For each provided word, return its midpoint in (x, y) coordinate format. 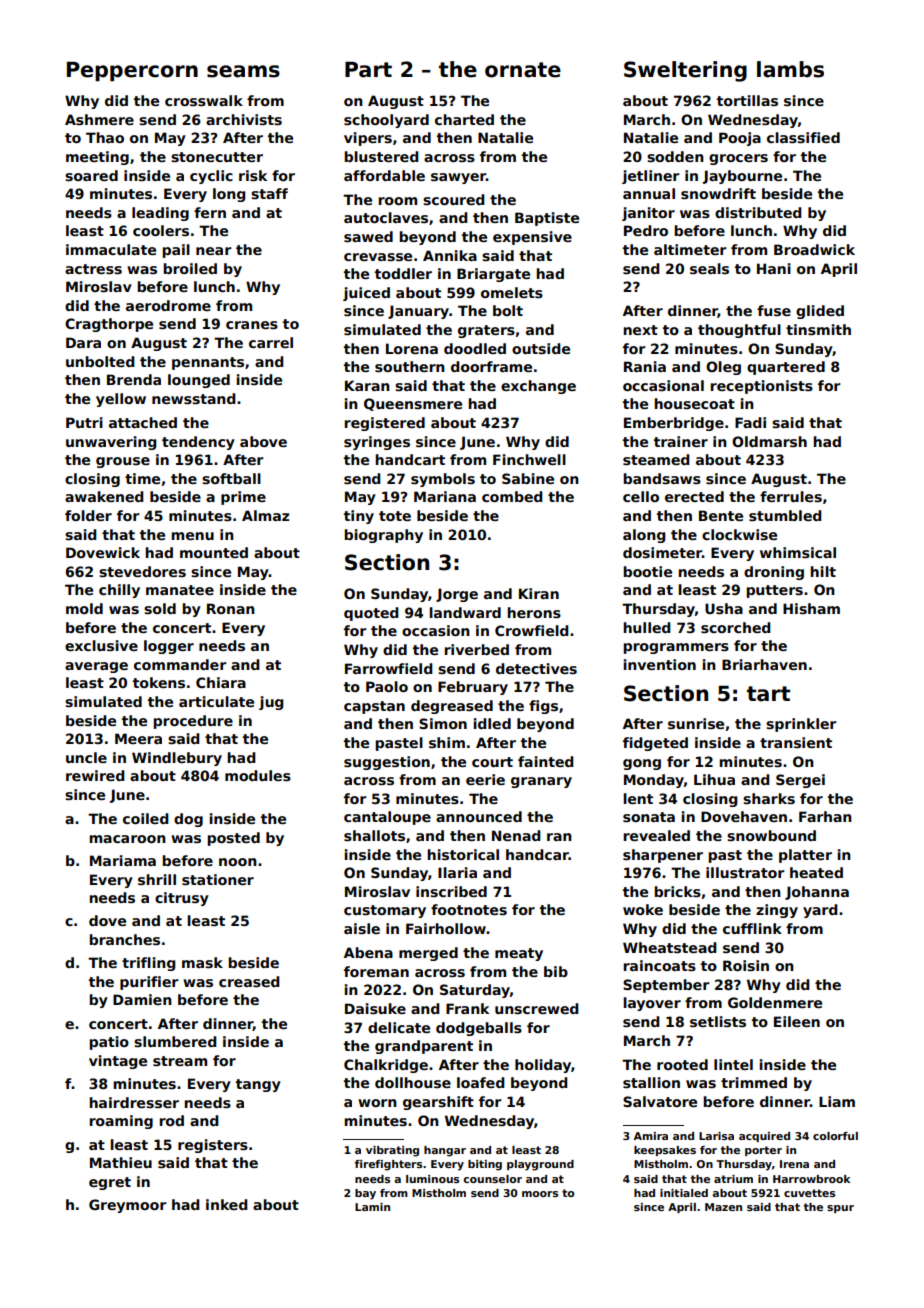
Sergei (800, 781)
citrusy (182, 899)
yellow (121, 400)
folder (88, 515)
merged (428, 954)
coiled (146, 818)
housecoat (694, 403)
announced (479, 816)
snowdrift (718, 193)
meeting (97, 158)
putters (774, 591)
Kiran (539, 593)
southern (410, 366)
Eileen (797, 1021)
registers (213, 1146)
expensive (532, 238)
